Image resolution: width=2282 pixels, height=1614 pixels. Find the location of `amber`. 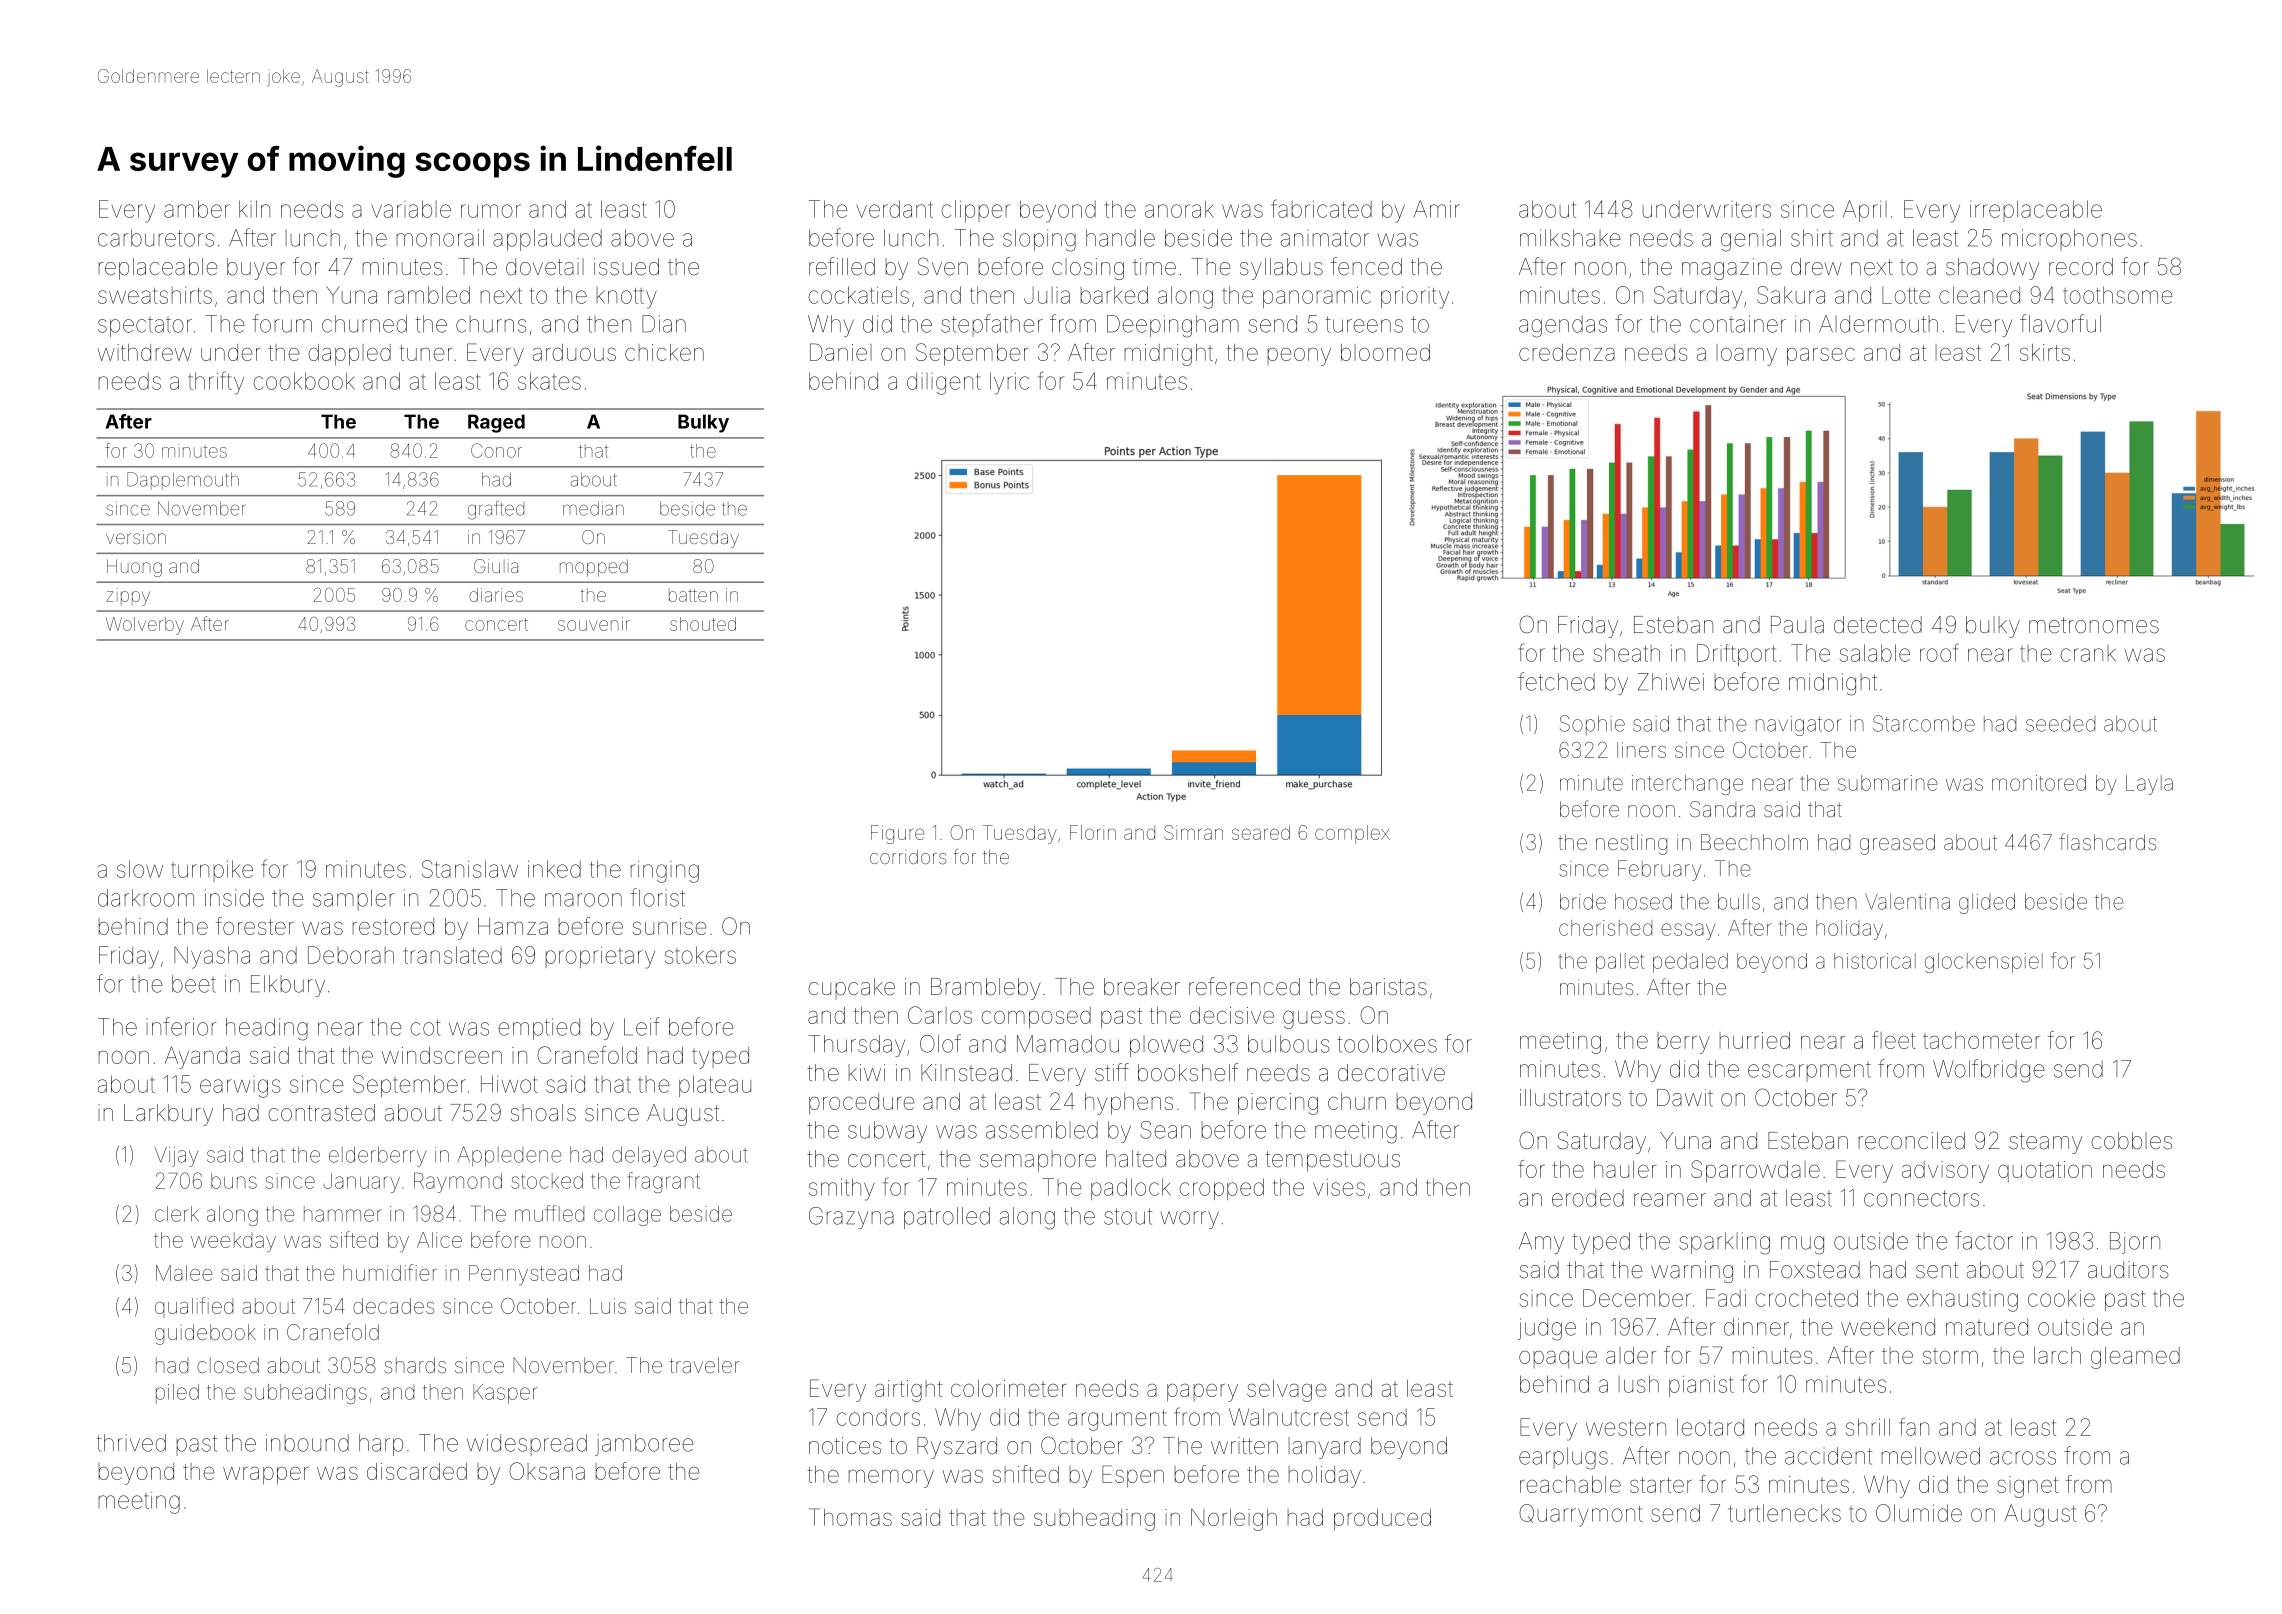

amber is located at coordinates (197, 209).
